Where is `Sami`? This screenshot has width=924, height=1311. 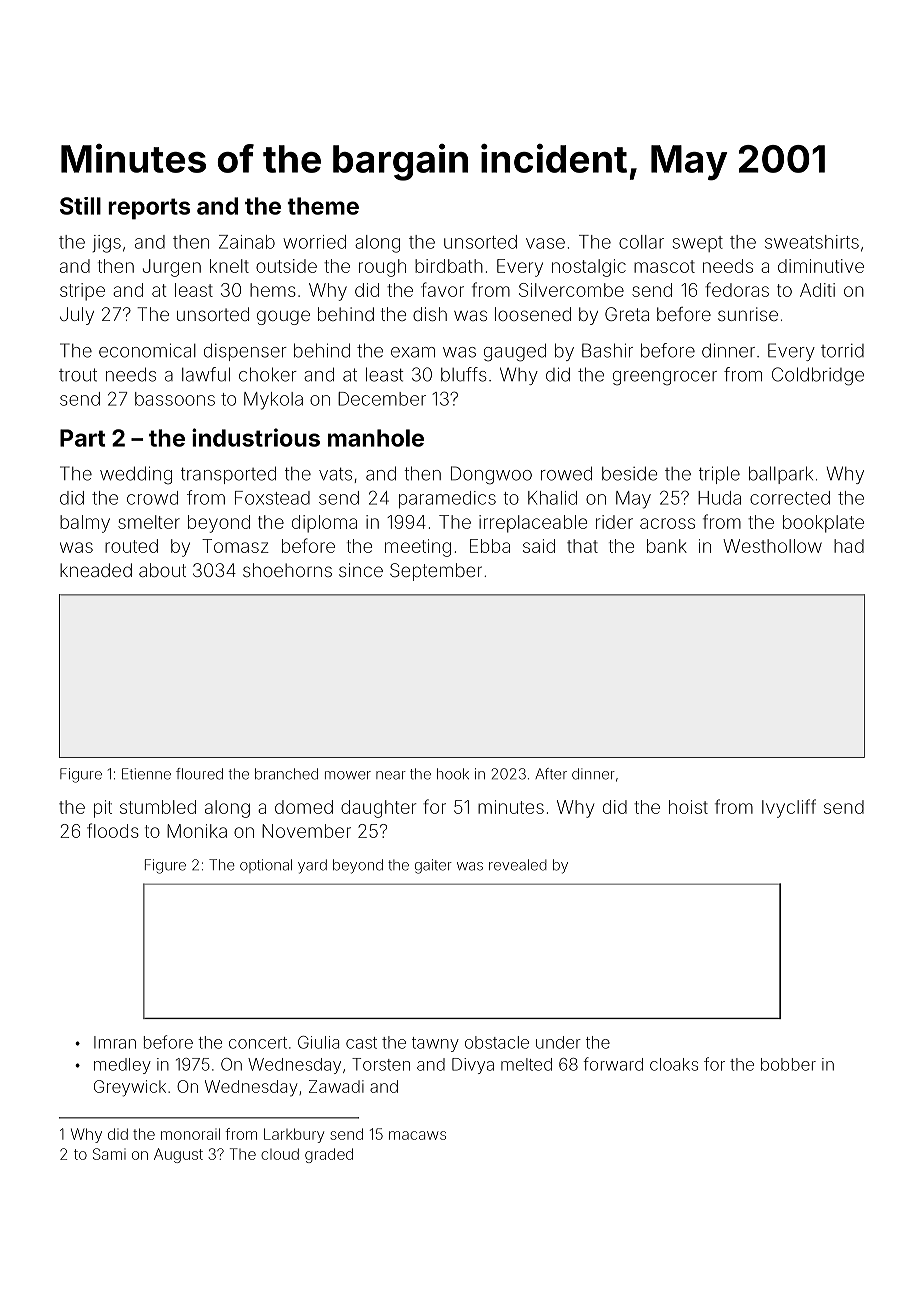 Sami is located at coordinates (109, 1154).
